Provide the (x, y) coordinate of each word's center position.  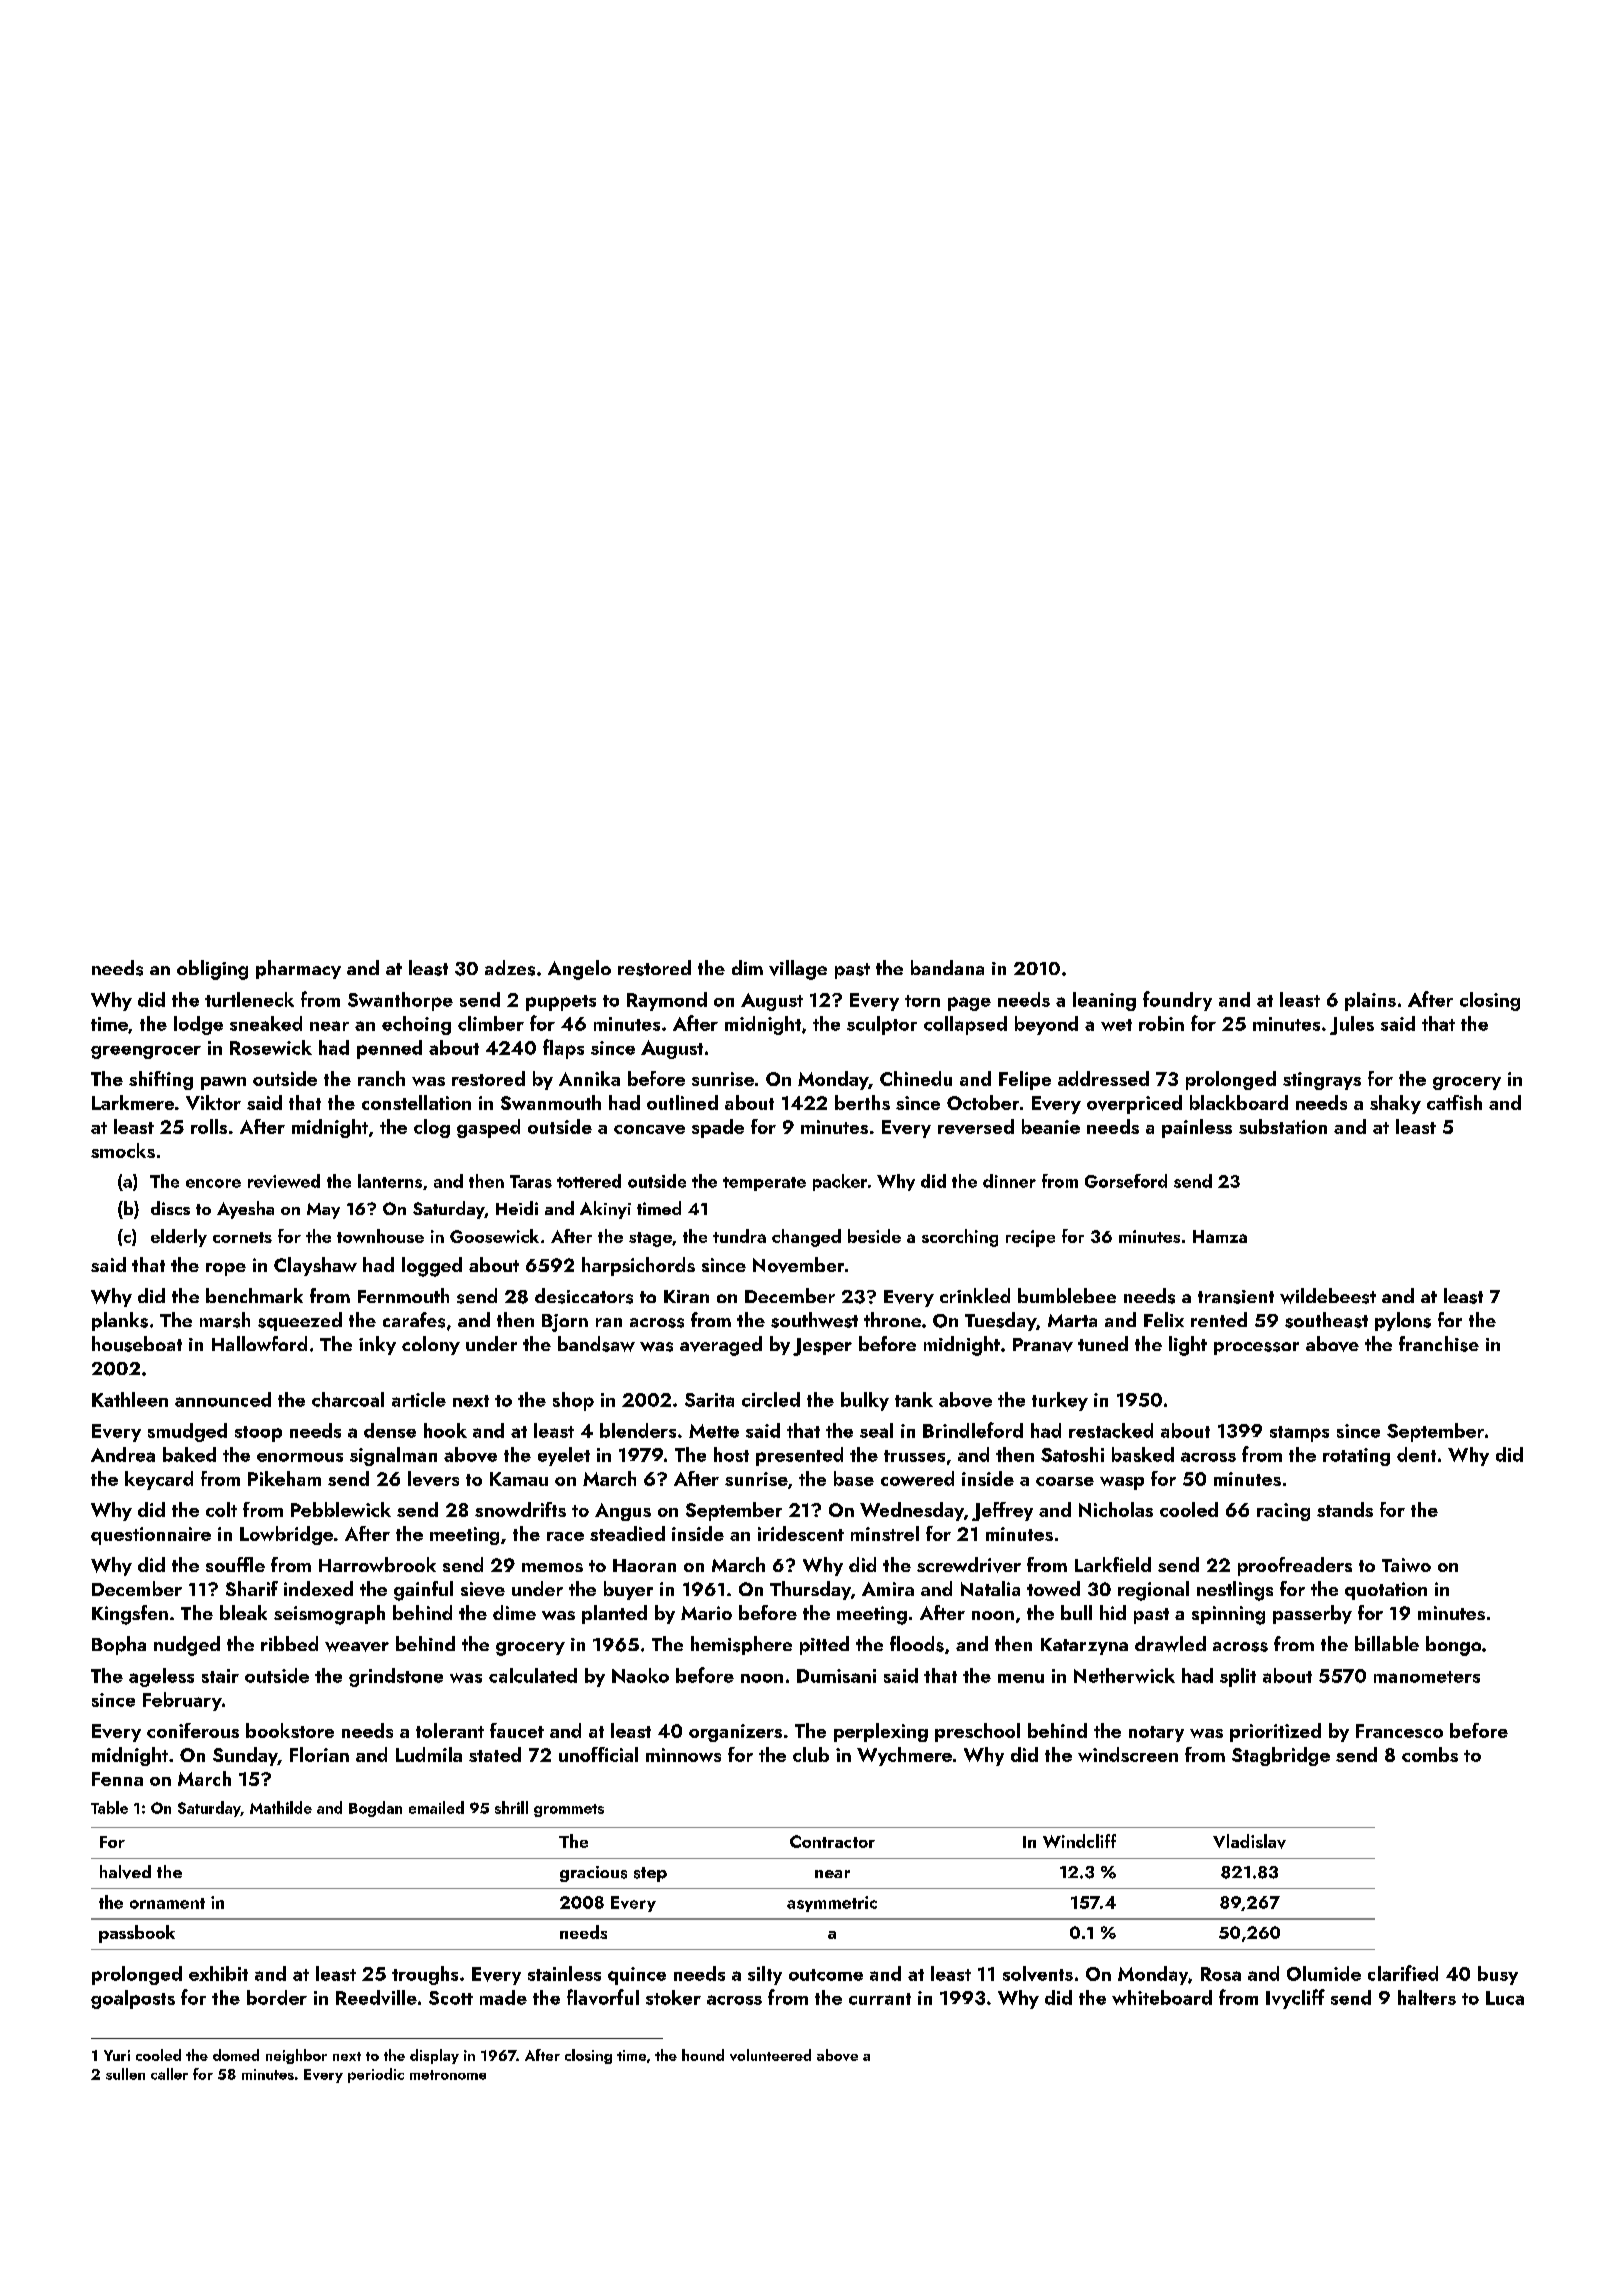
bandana (947, 967)
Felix (1164, 1319)
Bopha (119, 1645)
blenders (638, 1430)
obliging (212, 970)
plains (1370, 1001)
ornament (167, 1903)
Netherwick (1124, 1675)
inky (377, 1345)
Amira (888, 1589)
